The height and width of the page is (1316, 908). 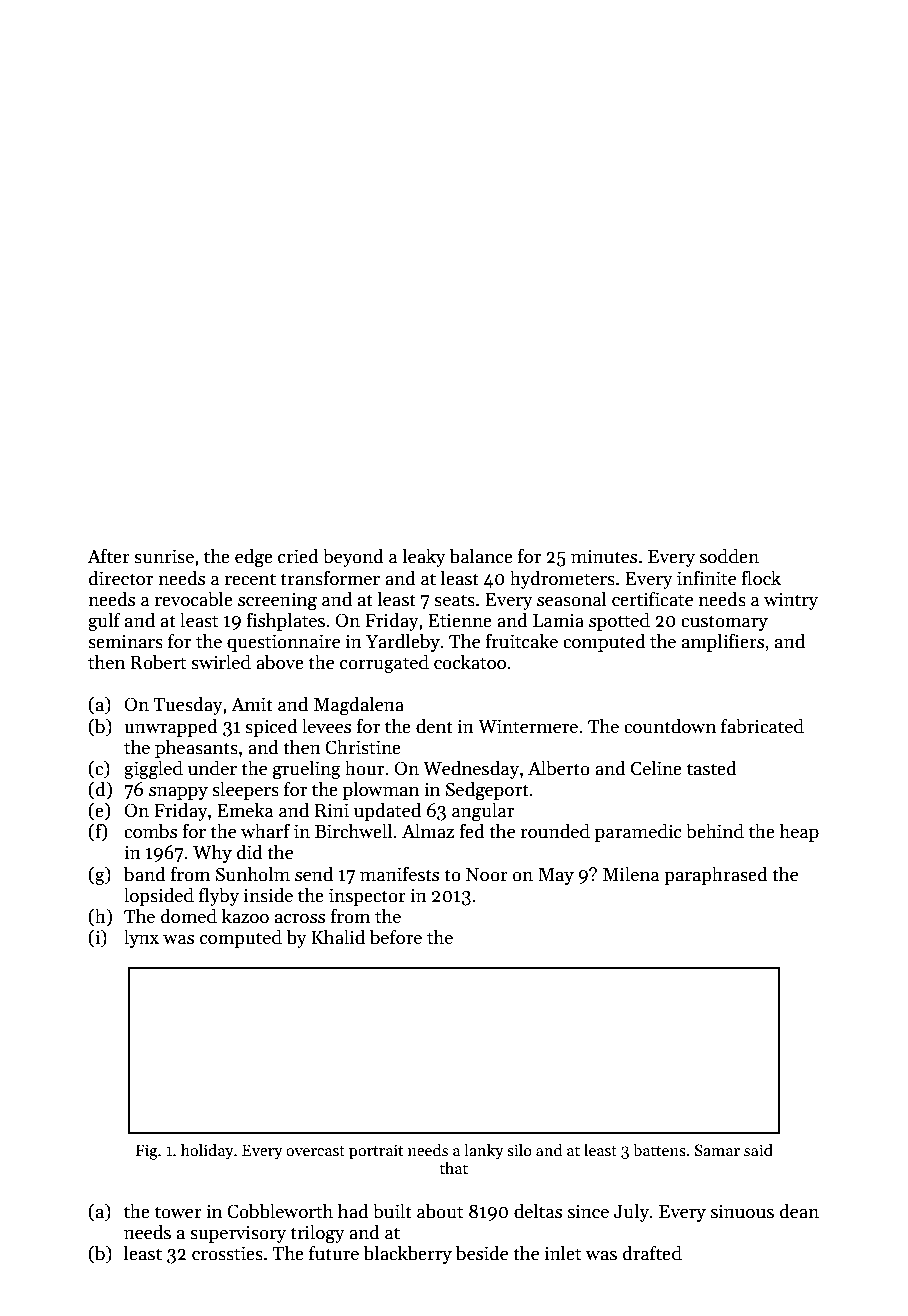 I want to click on beyond, so click(x=353, y=557).
